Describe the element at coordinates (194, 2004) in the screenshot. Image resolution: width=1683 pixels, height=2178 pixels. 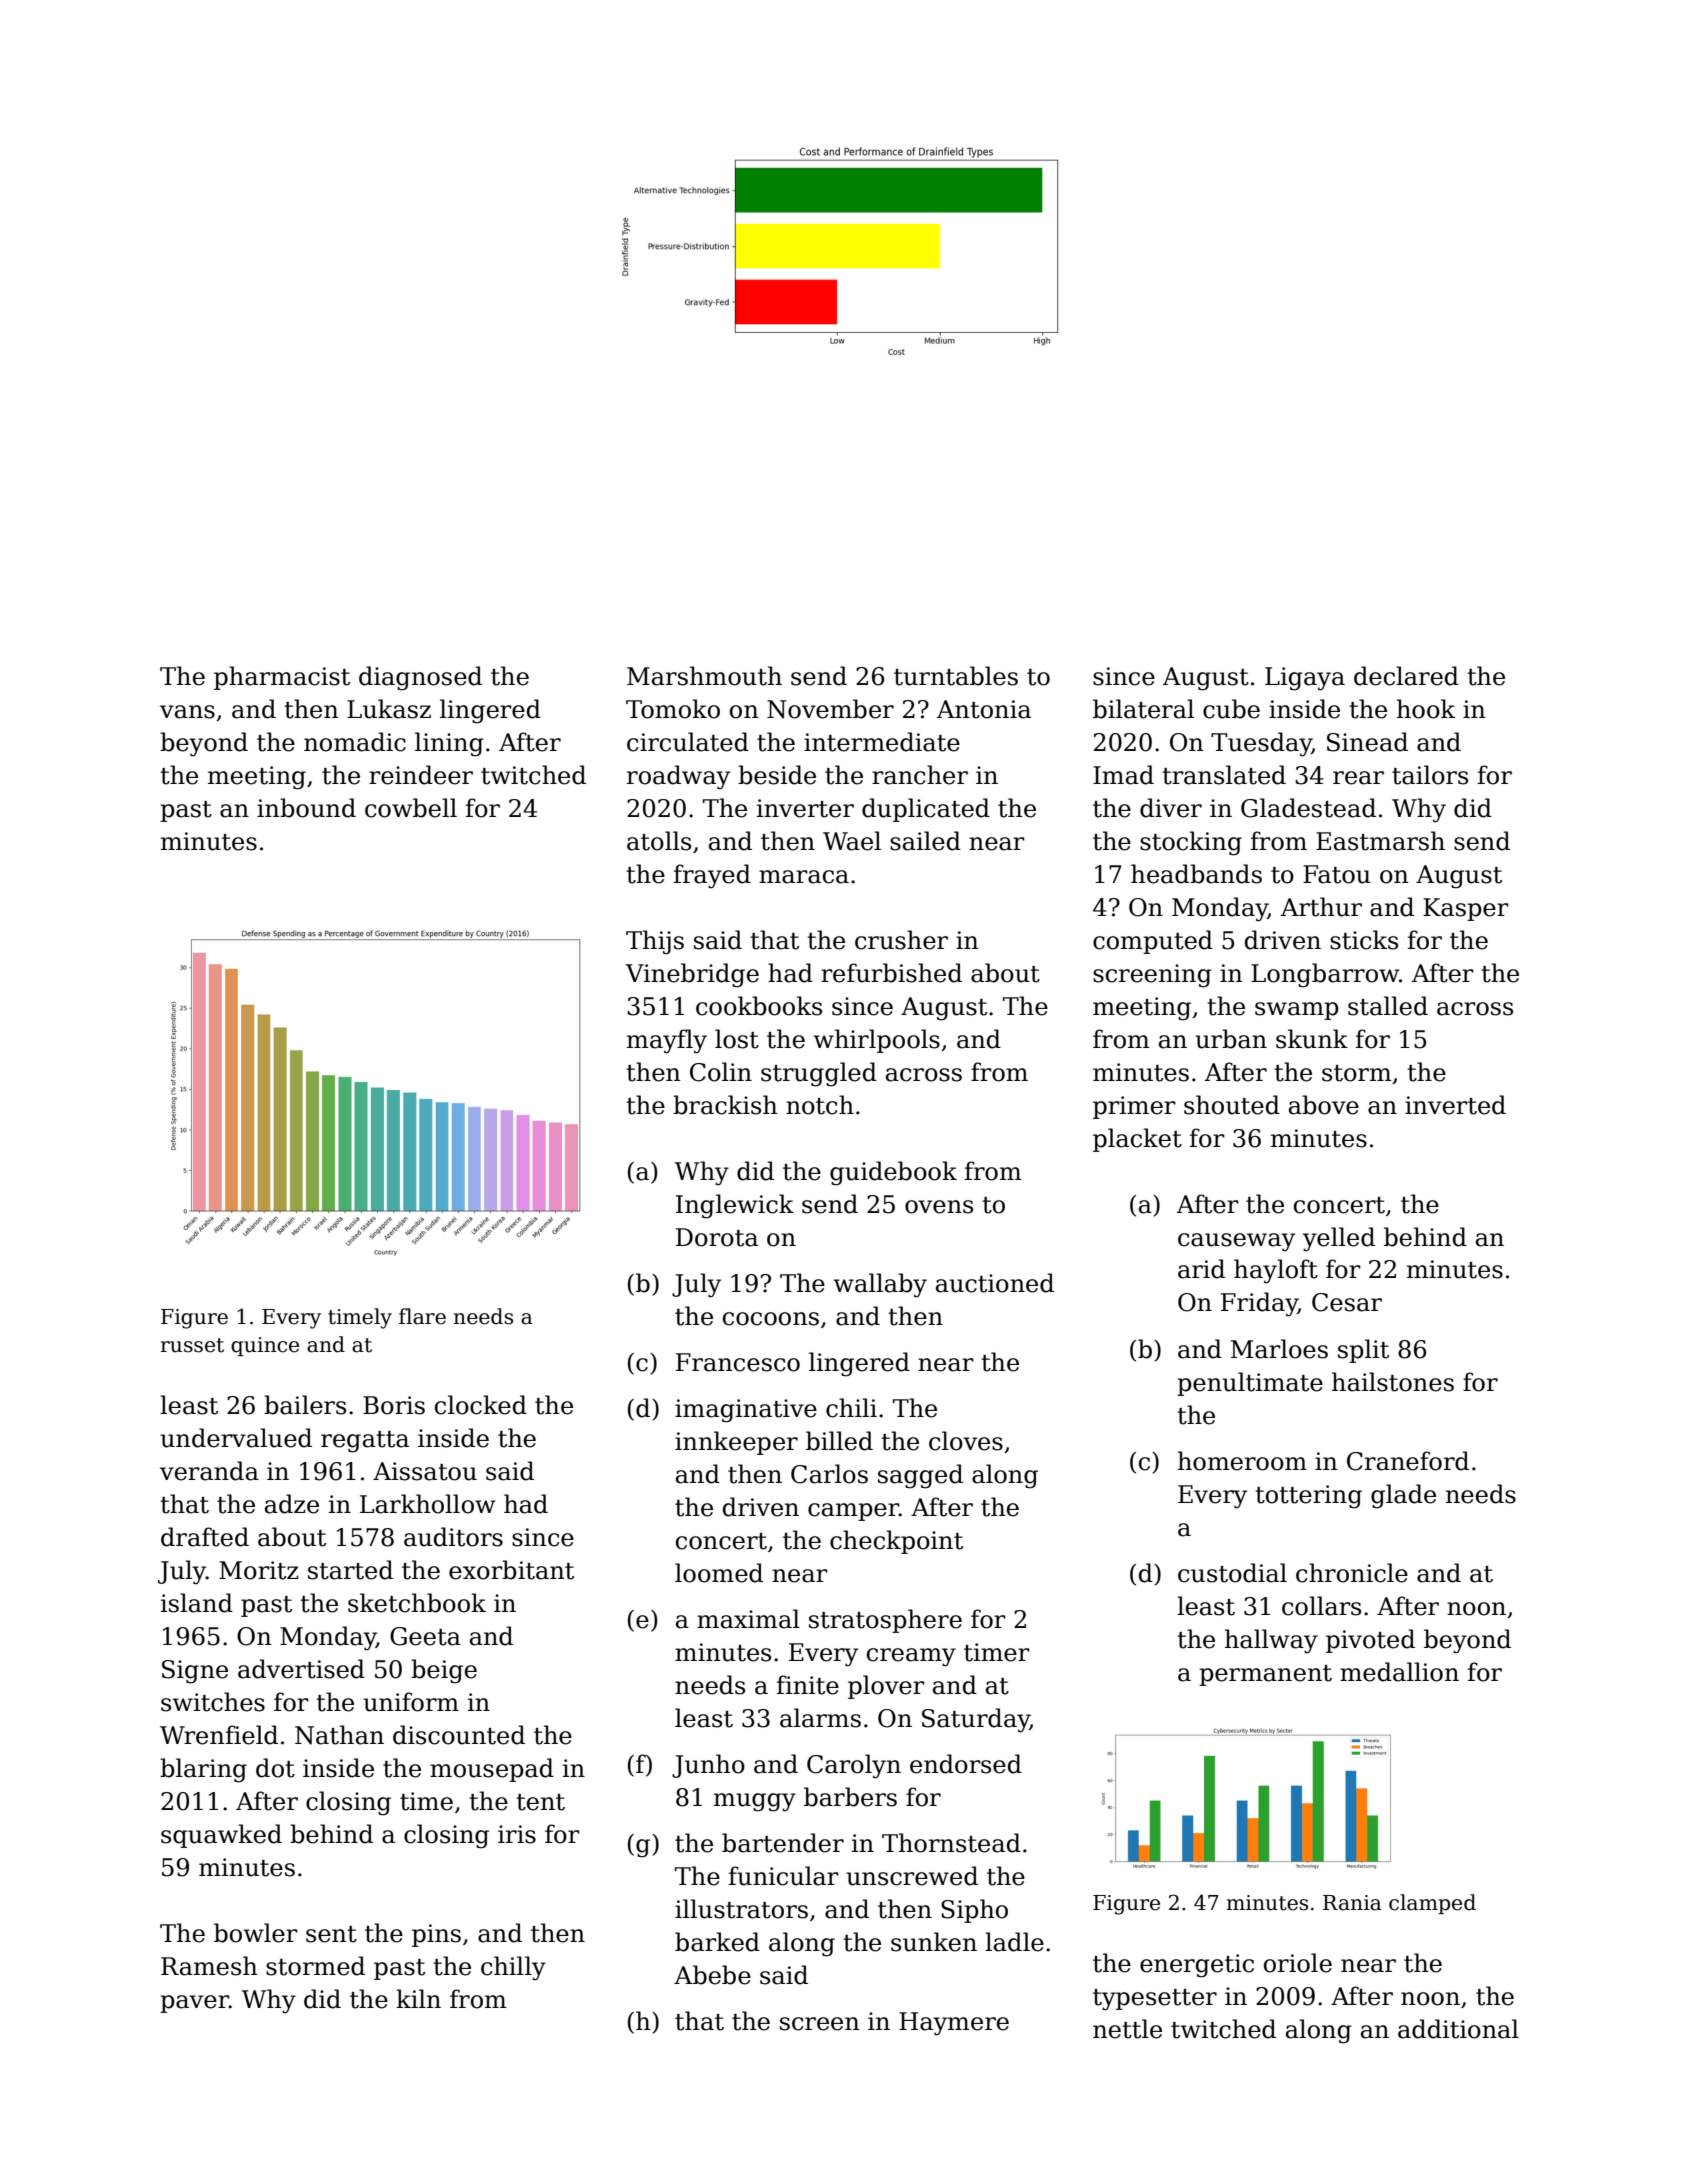
I see `paver` at that location.
